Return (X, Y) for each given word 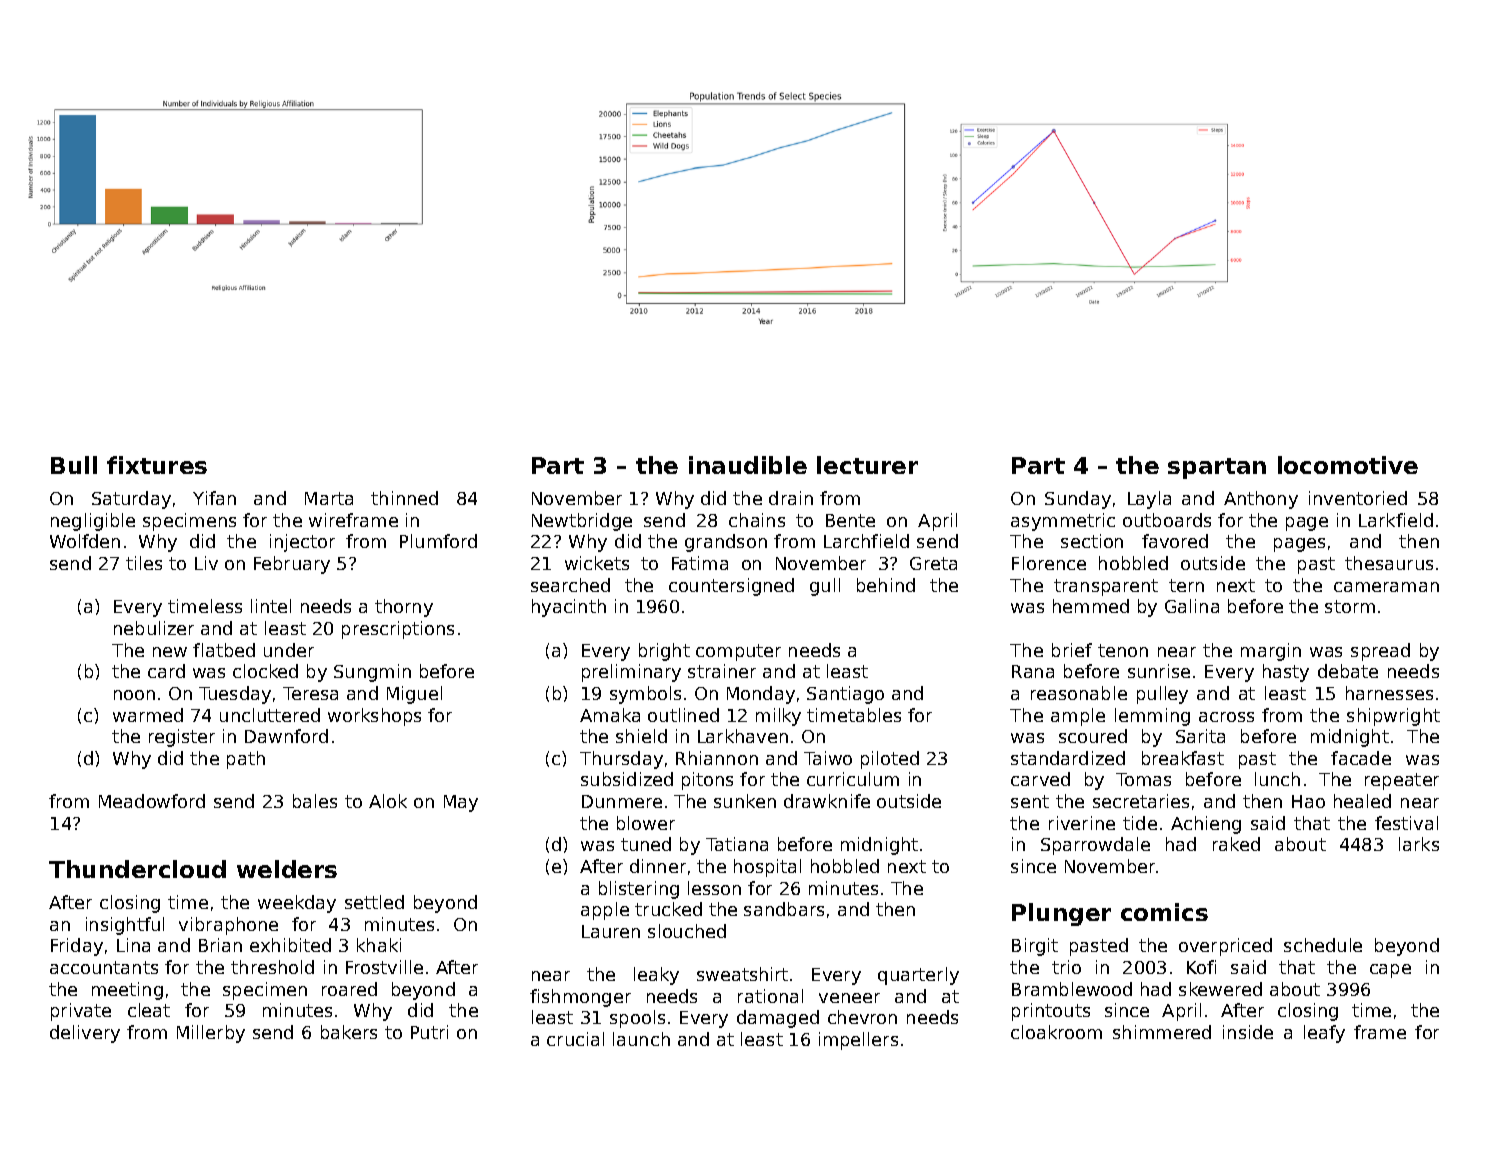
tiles (144, 563)
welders (287, 869)
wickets (597, 563)
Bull (74, 465)
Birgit (1035, 947)
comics (1164, 912)
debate (1348, 671)
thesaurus (1389, 563)
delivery (85, 1034)
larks (1419, 844)
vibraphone (228, 926)
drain (791, 498)
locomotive (1348, 465)
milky (778, 717)
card (166, 671)
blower (646, 823)
